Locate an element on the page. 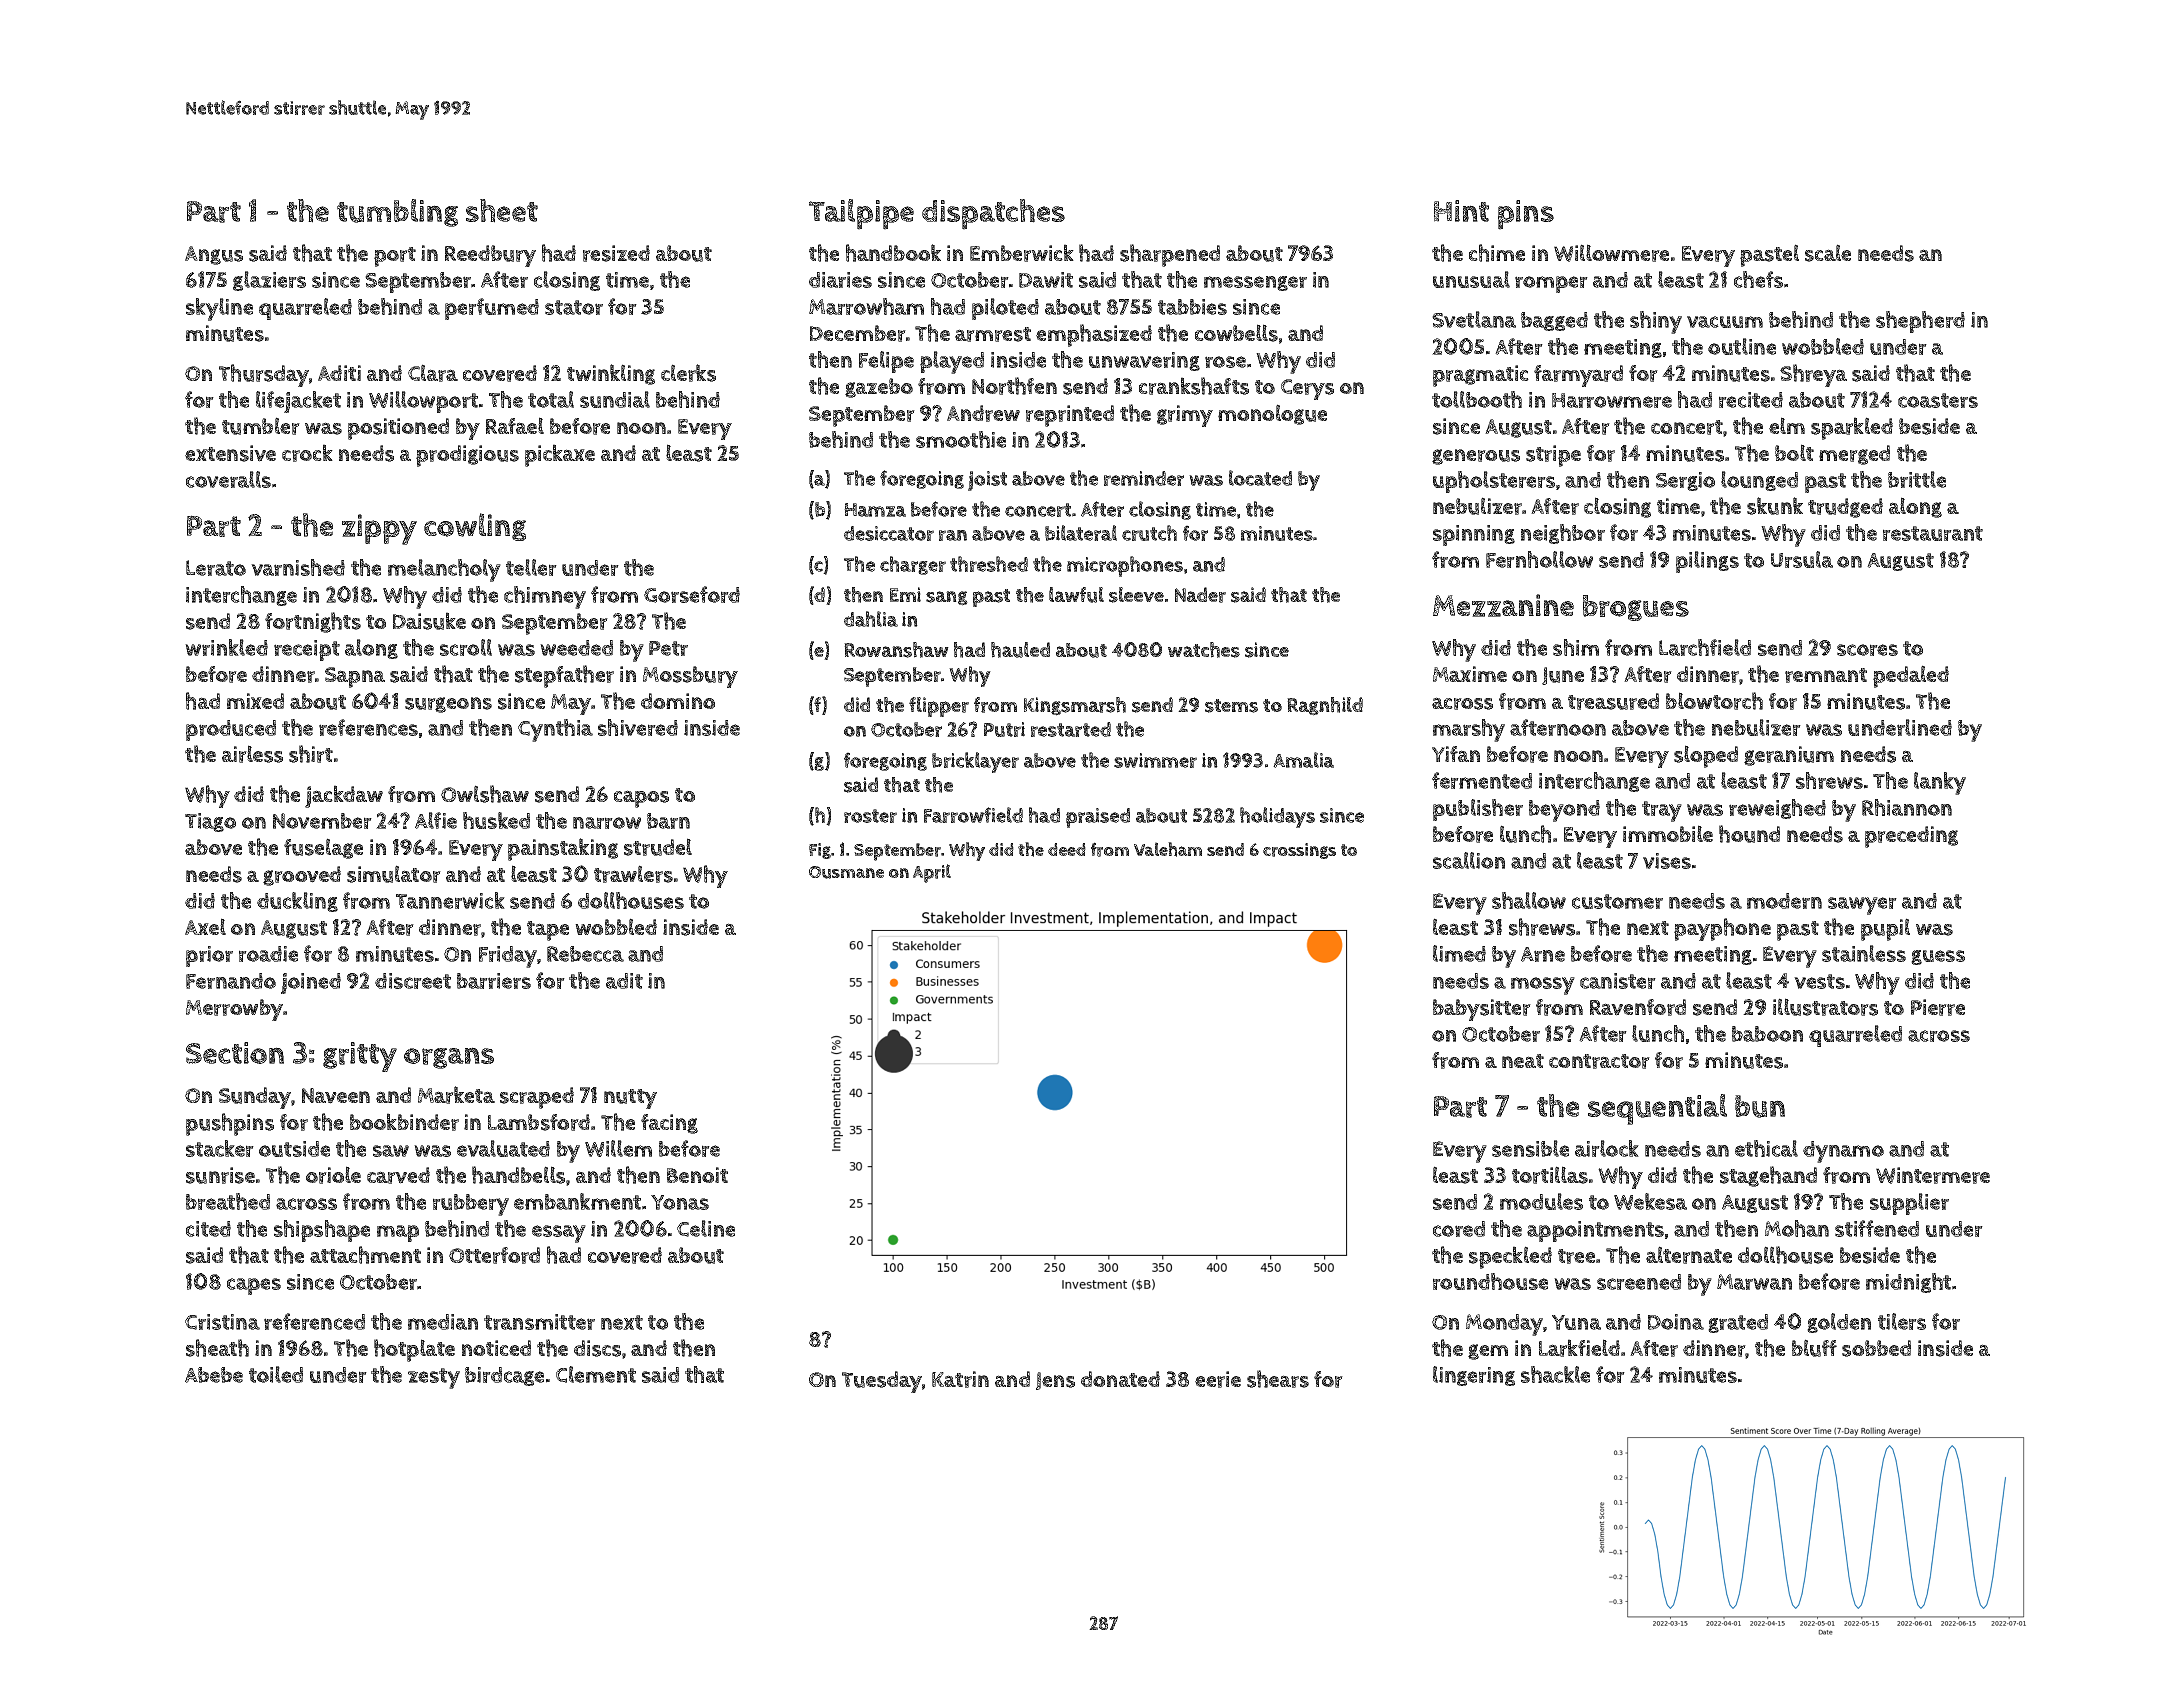 The height and width of the document is (1683, 2178). shears is located at coordinates (1278, 1379).
